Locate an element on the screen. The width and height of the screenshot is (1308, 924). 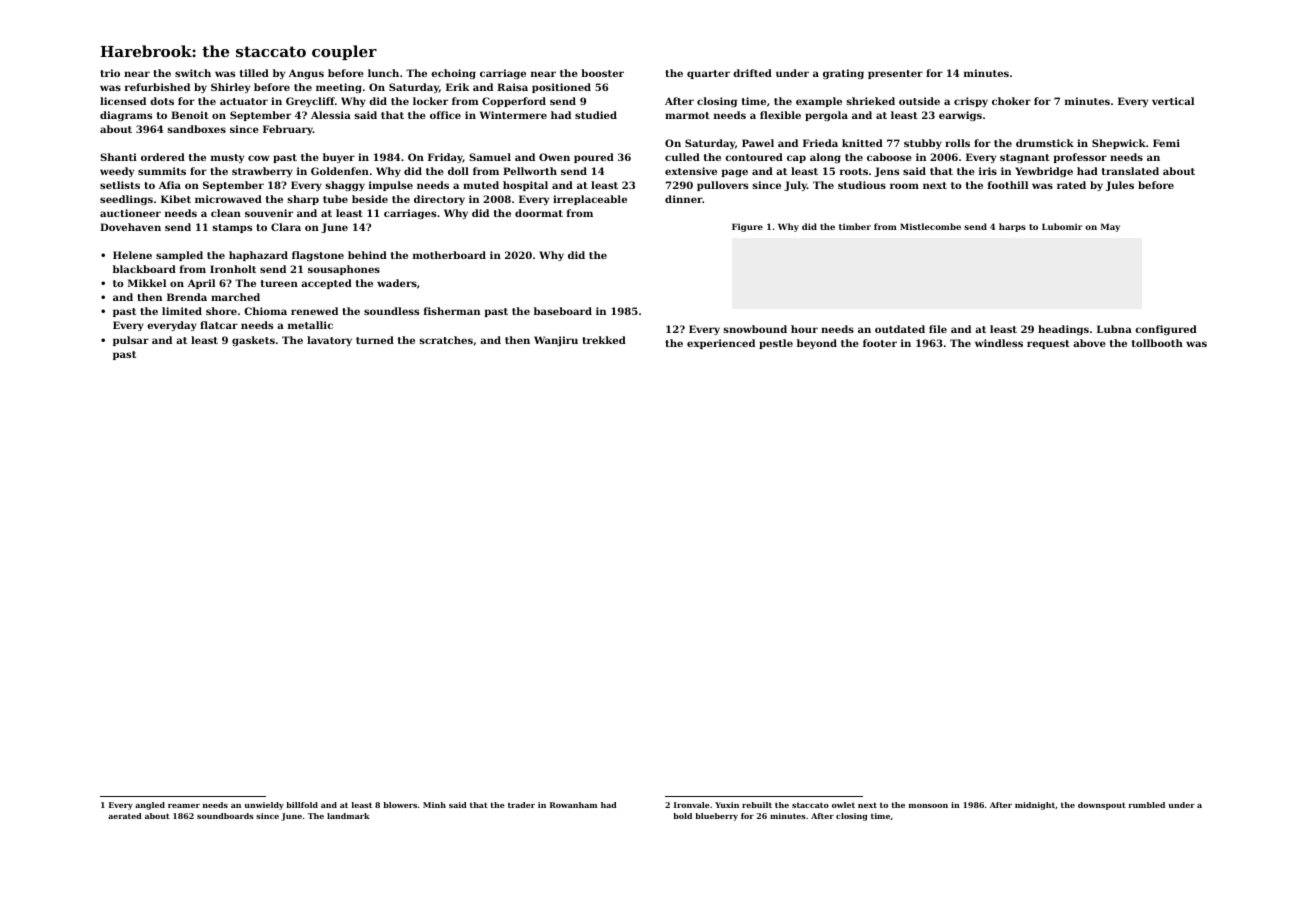
May is located at coordinates (1110, 227).
